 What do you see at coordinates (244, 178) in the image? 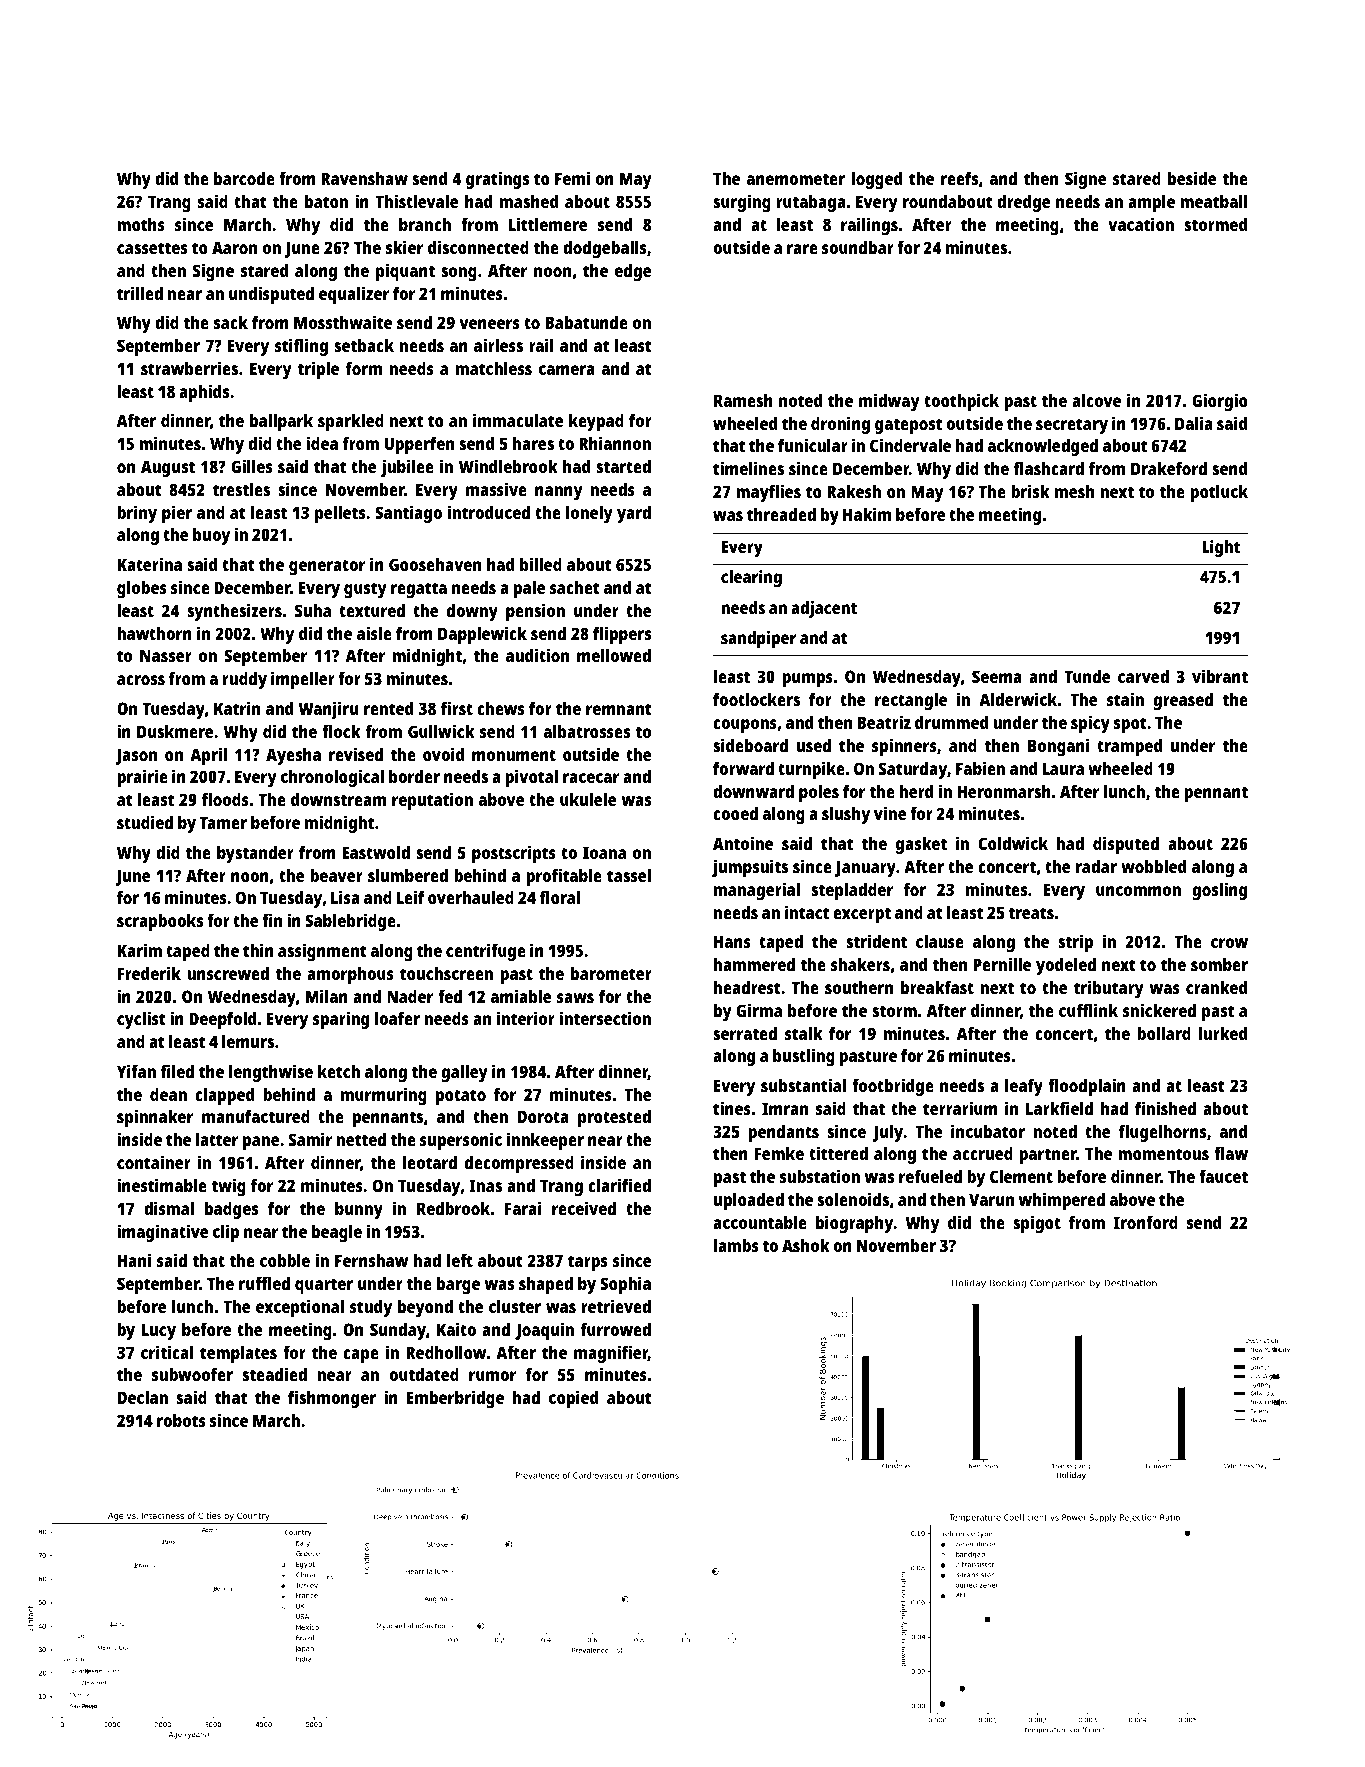
I see `barcode` at bounding box center [244, 178].
